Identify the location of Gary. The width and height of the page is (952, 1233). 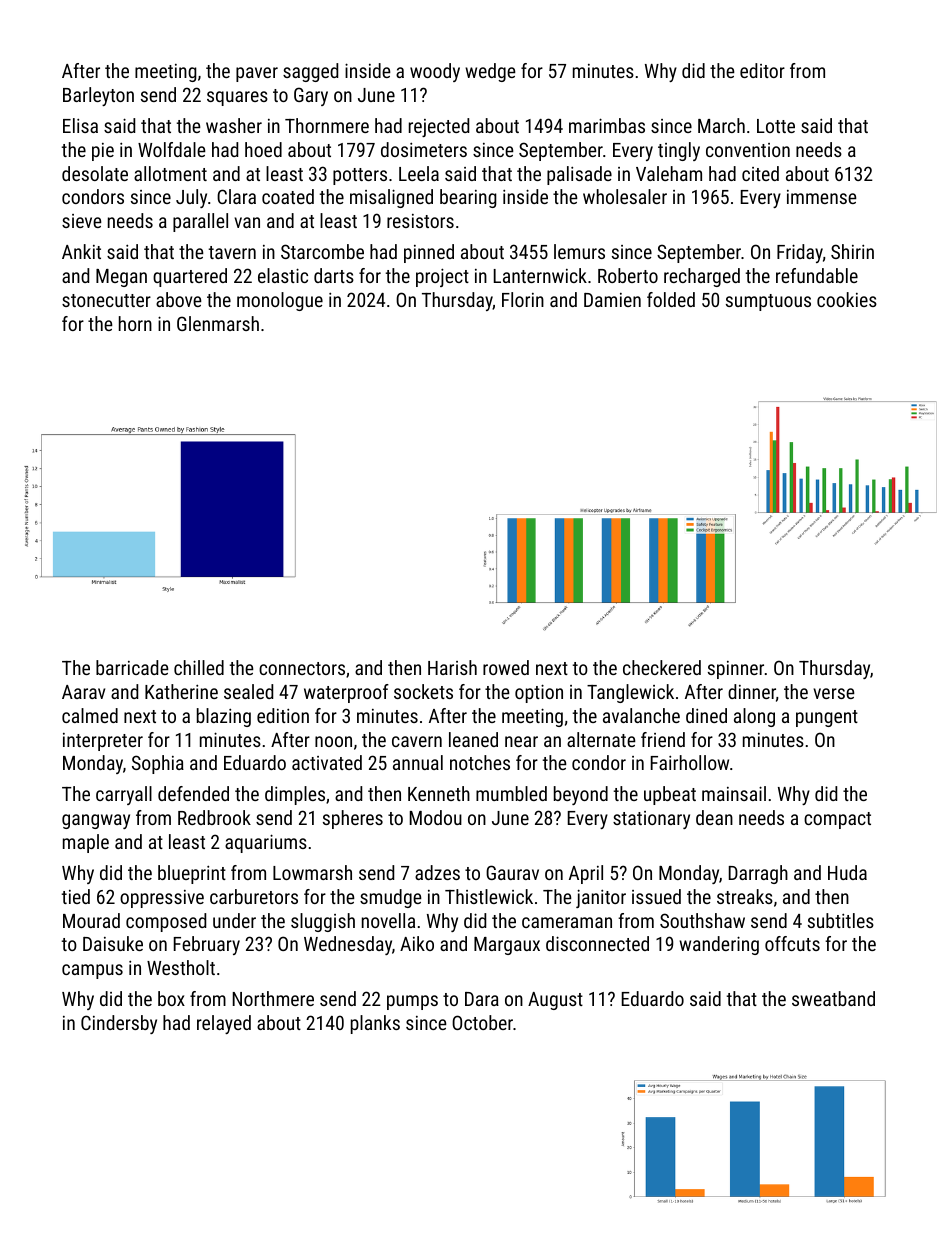
(311, 96).
